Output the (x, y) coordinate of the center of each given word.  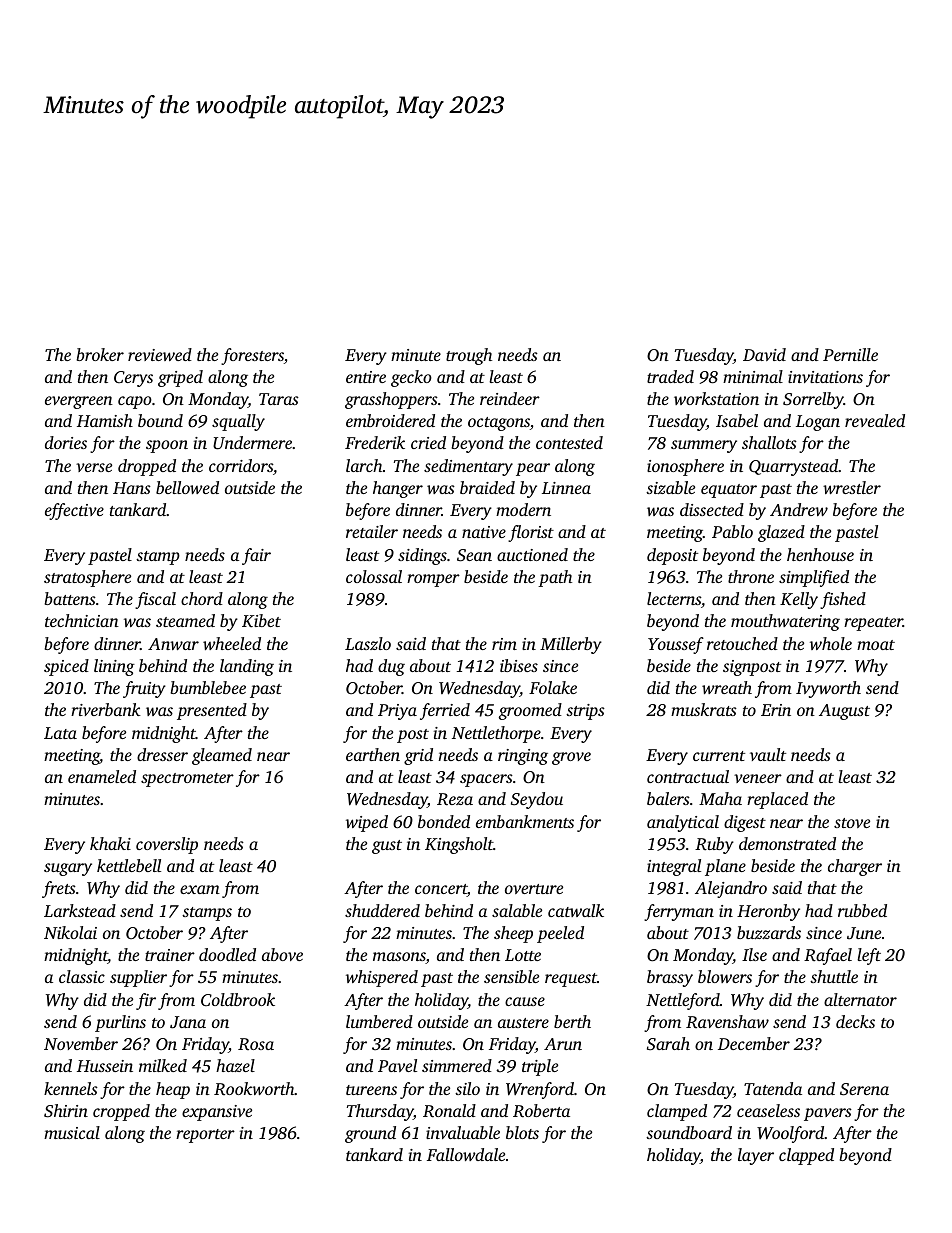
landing (247, 667)
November (81, 1043)
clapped (806, 1156)
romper (433, 580)
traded (670, 376)
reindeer (510, 398)
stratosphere (87, 578)
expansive (217, 1113)
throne (751, 576)
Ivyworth (828, 689)
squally (238, 422)
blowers (725, 976)
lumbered (379, 1021)
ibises (519, 665)
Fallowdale (466, 1154)
